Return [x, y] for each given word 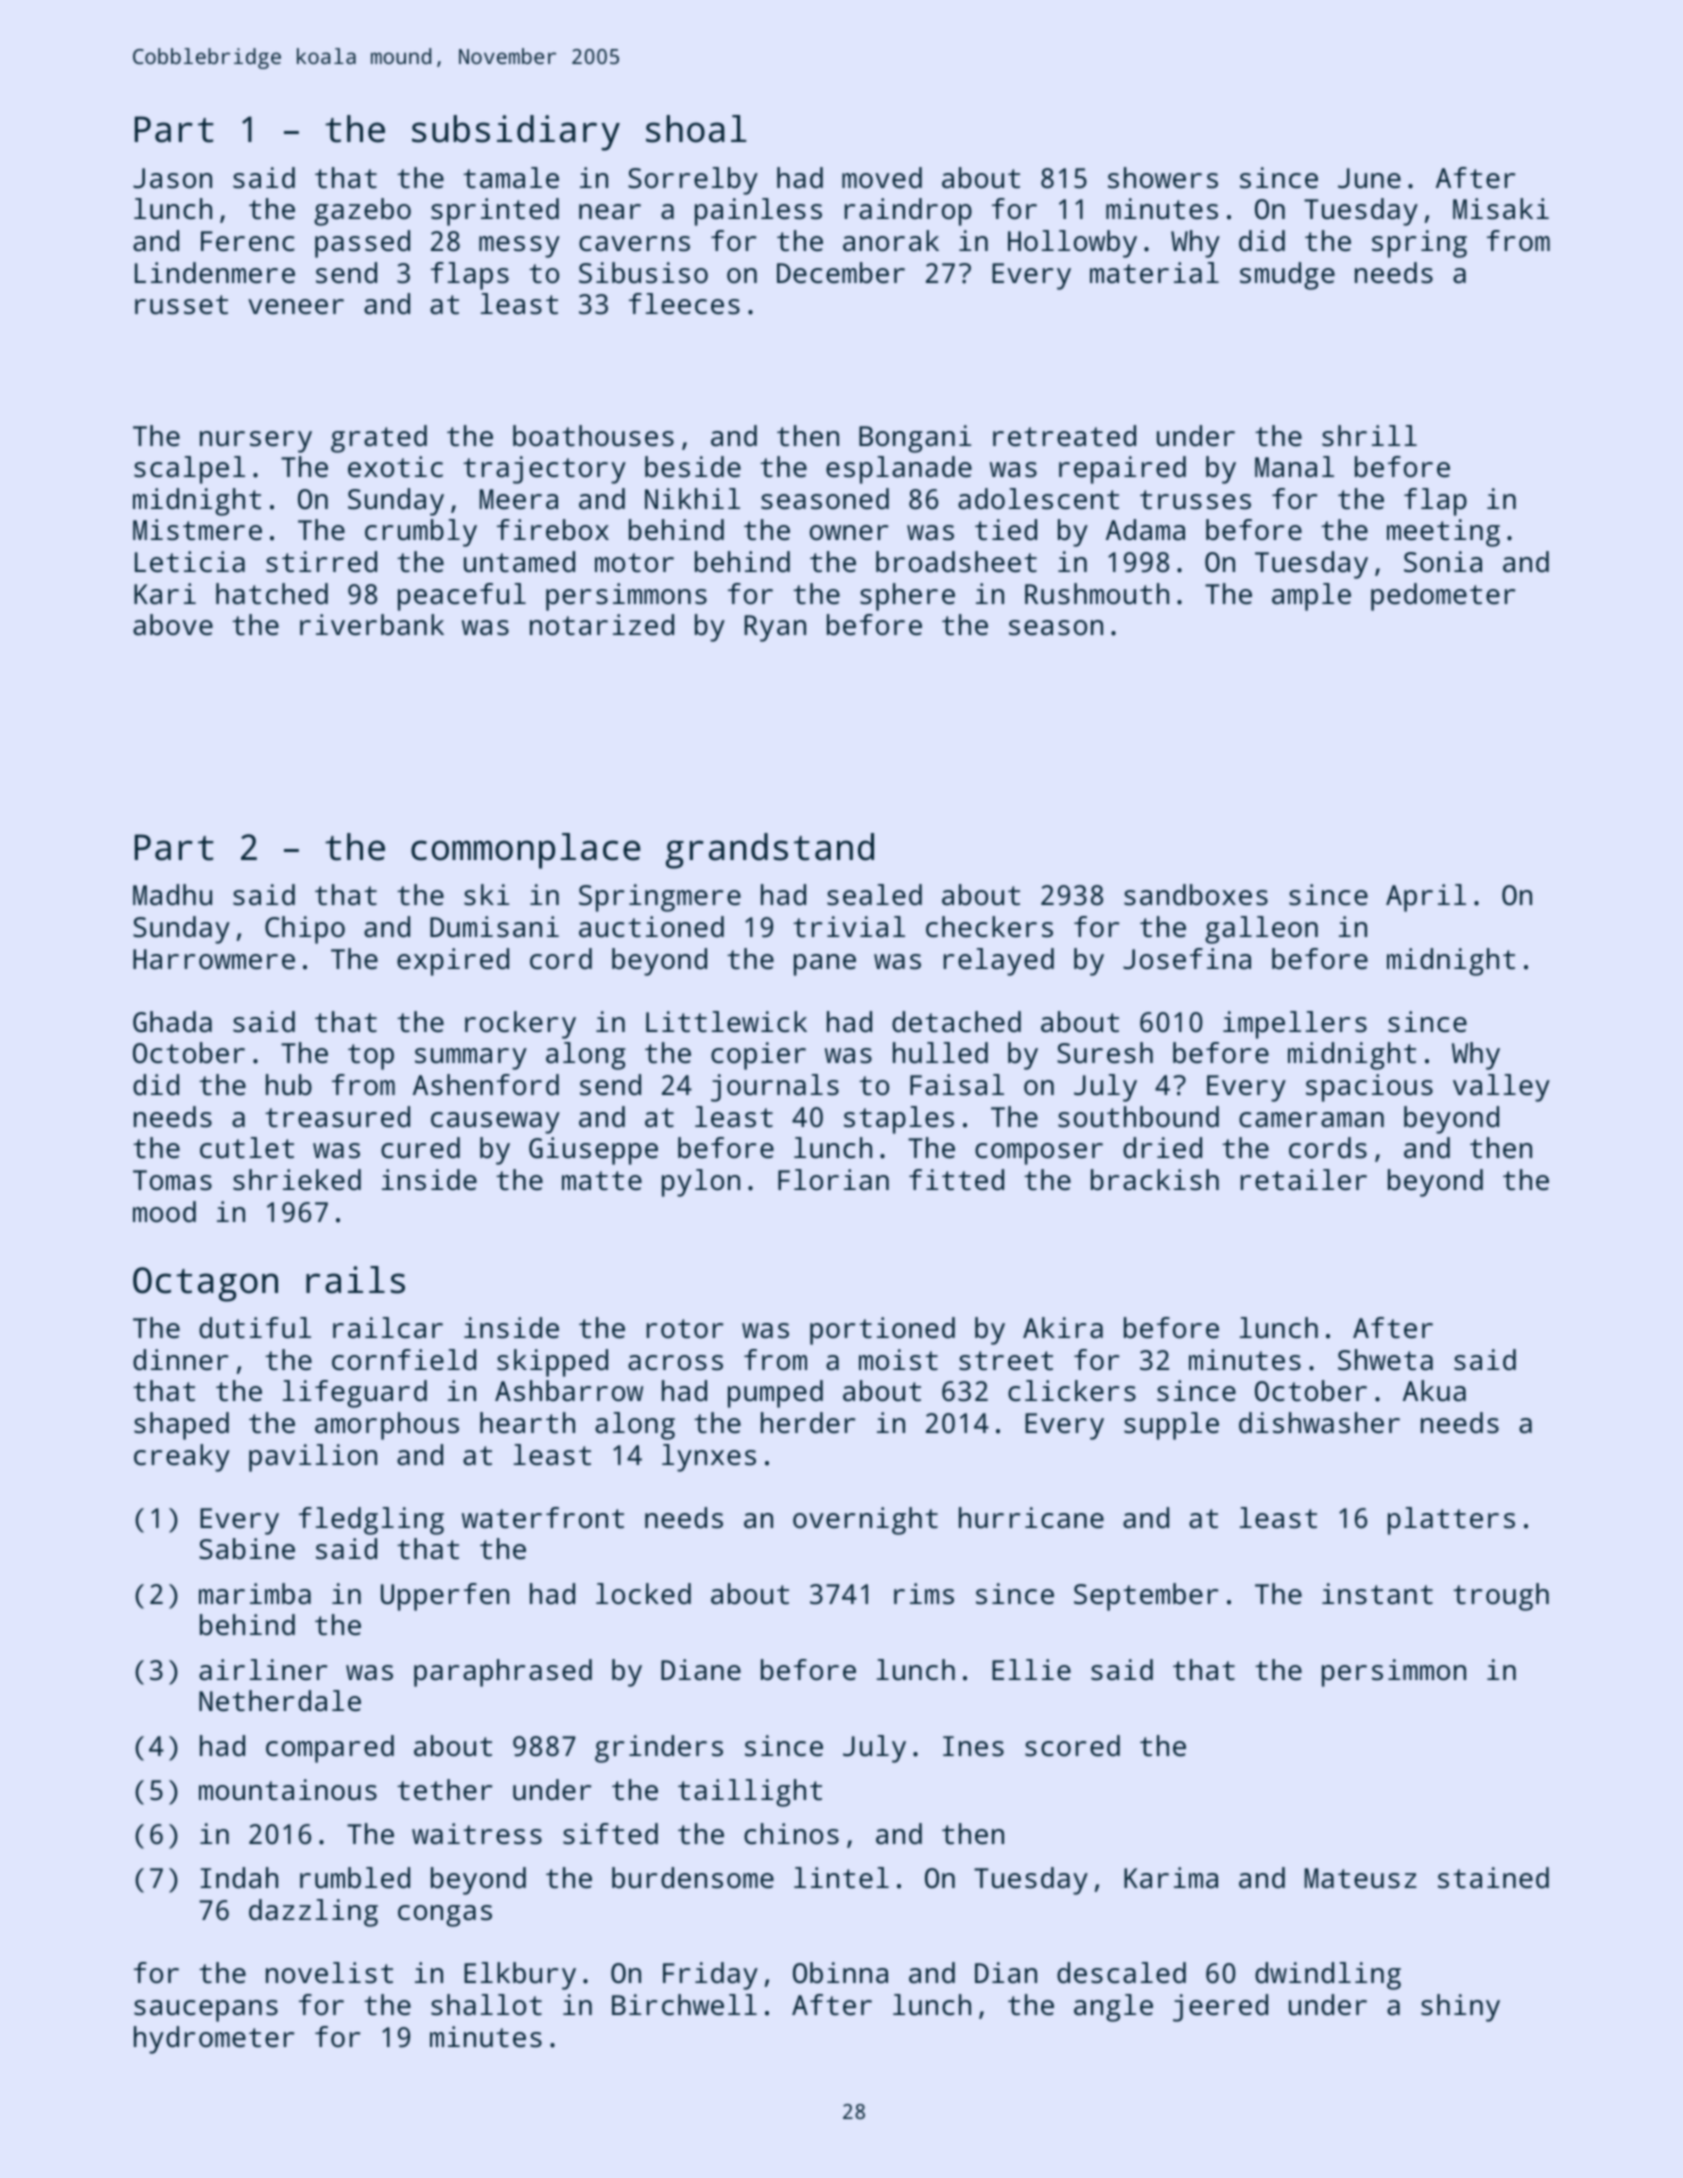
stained [1493, 1878]
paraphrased [503, 1673]
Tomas [172, 1180]
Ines [973, 1746]
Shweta [1385, 1360]
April [1426, 898]
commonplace [525, 851]
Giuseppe [593, 1151]
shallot [486, 2005]
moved [882, 178]
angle [1113, 2008]
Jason [172, 178]
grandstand [770, 851]
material [1154, 273]
